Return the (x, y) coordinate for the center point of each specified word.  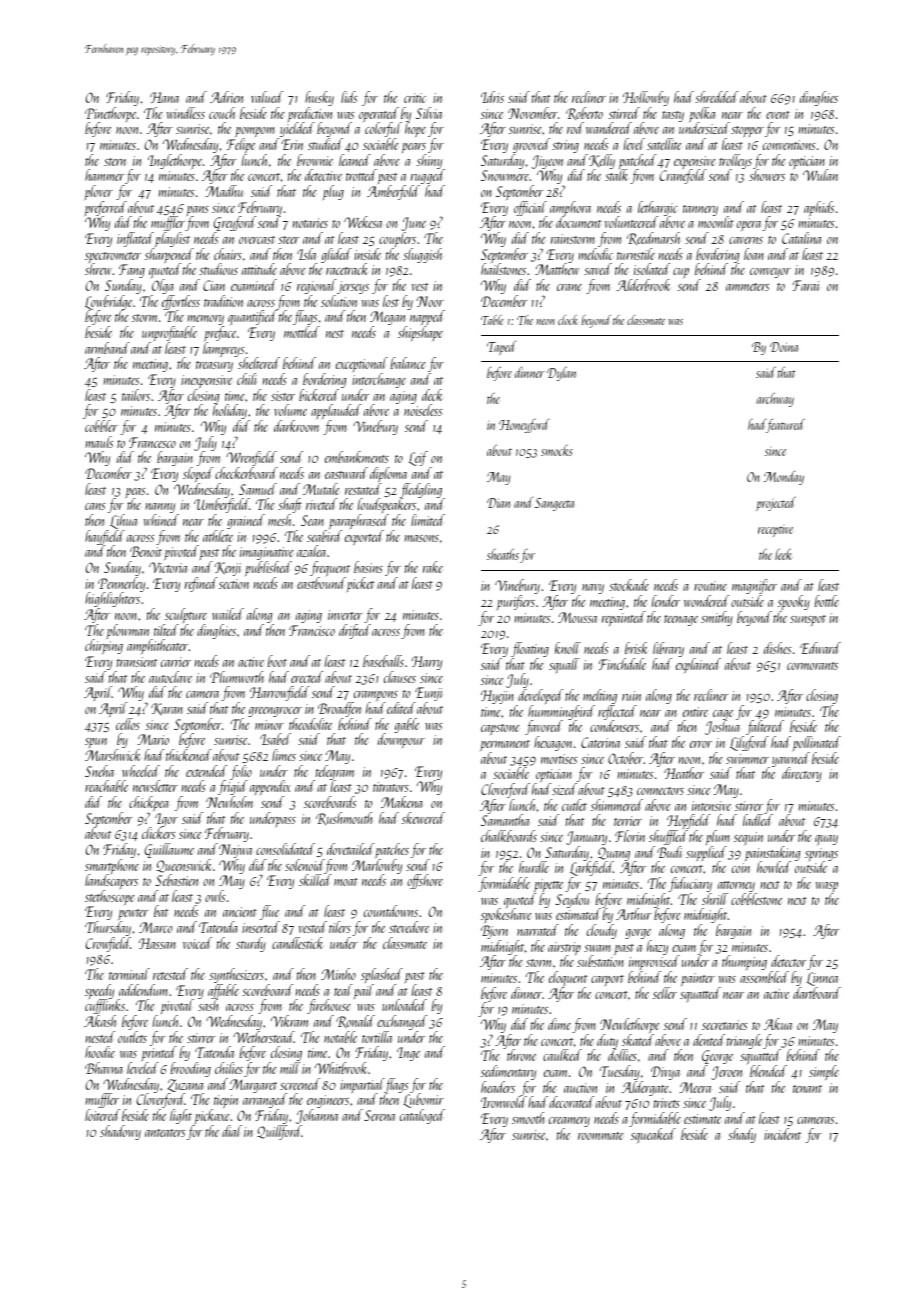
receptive (775, 531)
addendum (143, 990)
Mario (153, 739)
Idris (492, 97)
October (625, 758)
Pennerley (121, 585)
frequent (330, 569)
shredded (716, 97)
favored (544, 727)
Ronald (355, 1021)
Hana (164, 97)
